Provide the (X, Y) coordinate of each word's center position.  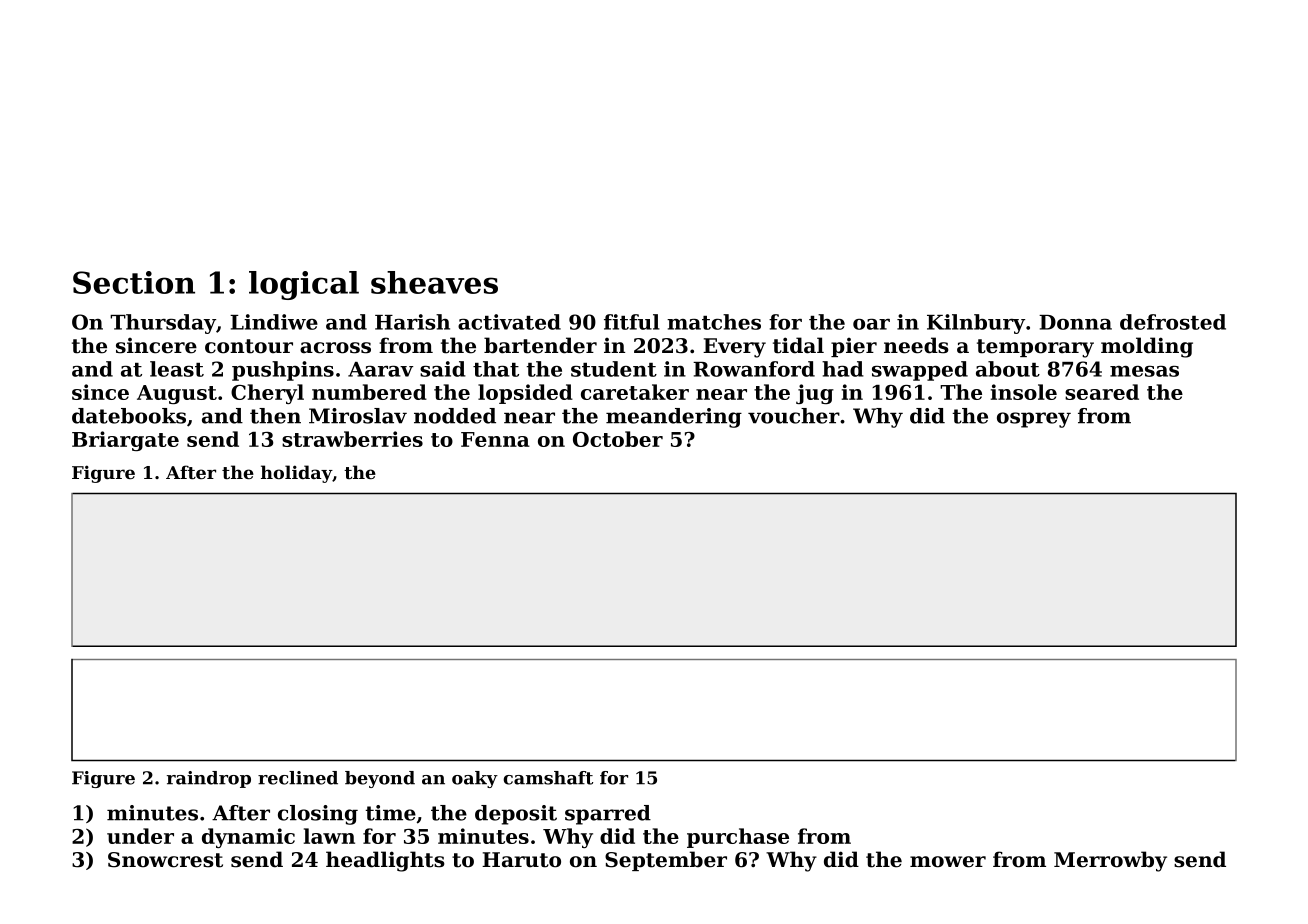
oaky (475, 779)
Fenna (495, 439)
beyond (380, 779)
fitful (632, 322)
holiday (296, 474)
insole (1024, 392)
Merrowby (1110, 861)
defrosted (1173, 322)
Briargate (125, 441)
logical (304, 285)
